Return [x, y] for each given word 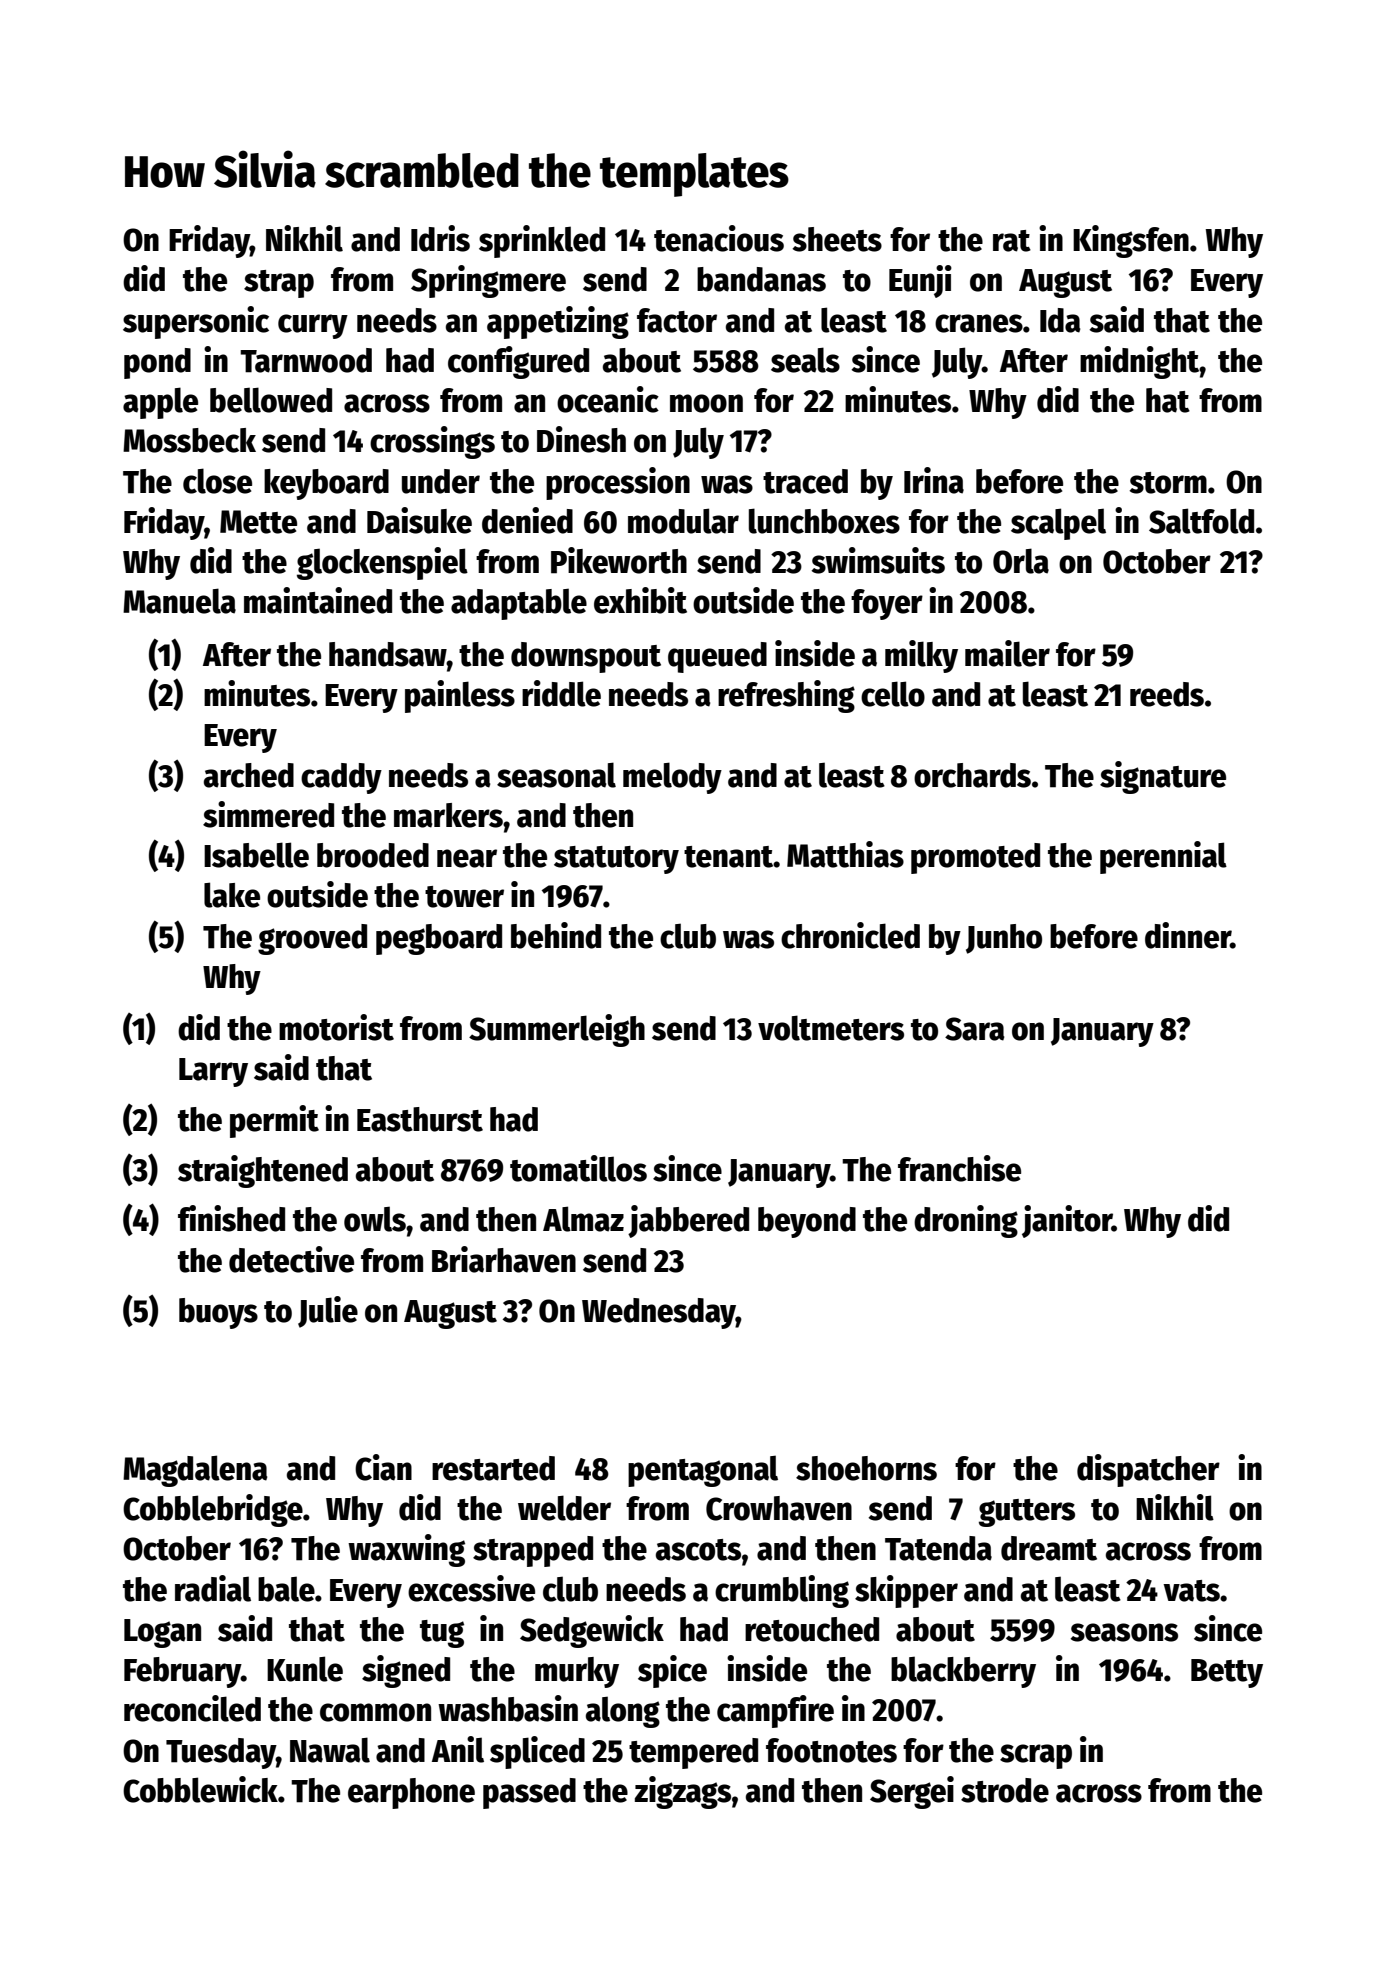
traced [805, 481]
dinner [1188, 935]
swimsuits [878, 560]
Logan [162, 1633]
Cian [383, 1467]
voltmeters [831, 1028]
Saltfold [1201, 521]
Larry [213, 1072]
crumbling [782, 1591]
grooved [312, 939]
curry [313, 326]
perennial [1163, 857]
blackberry [963, 1672]
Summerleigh [557, 1030]
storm [1168, 483]
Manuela [179, 601]
